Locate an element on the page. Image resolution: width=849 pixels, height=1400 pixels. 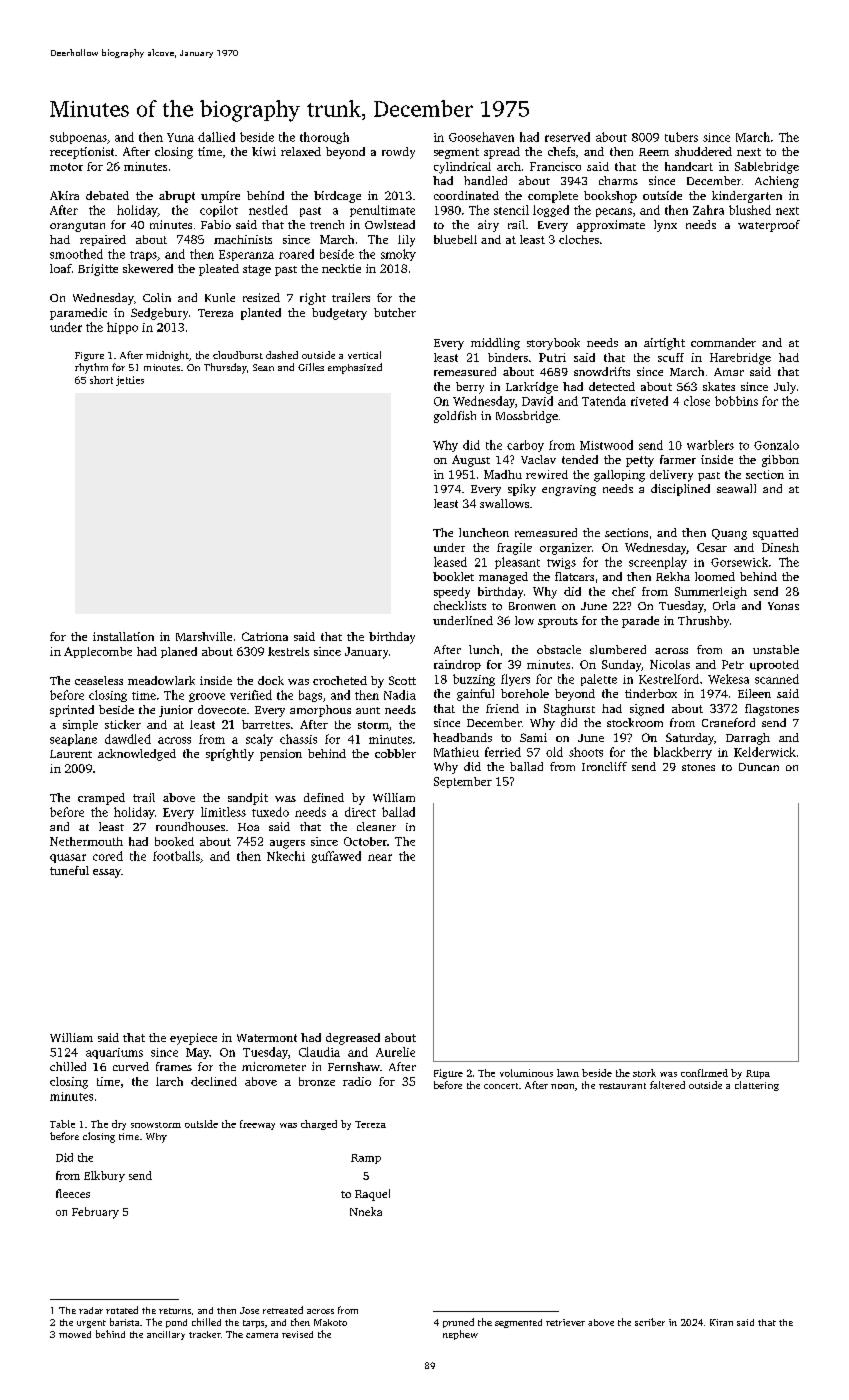
subpoenas is located at coordinates (78, 138).
